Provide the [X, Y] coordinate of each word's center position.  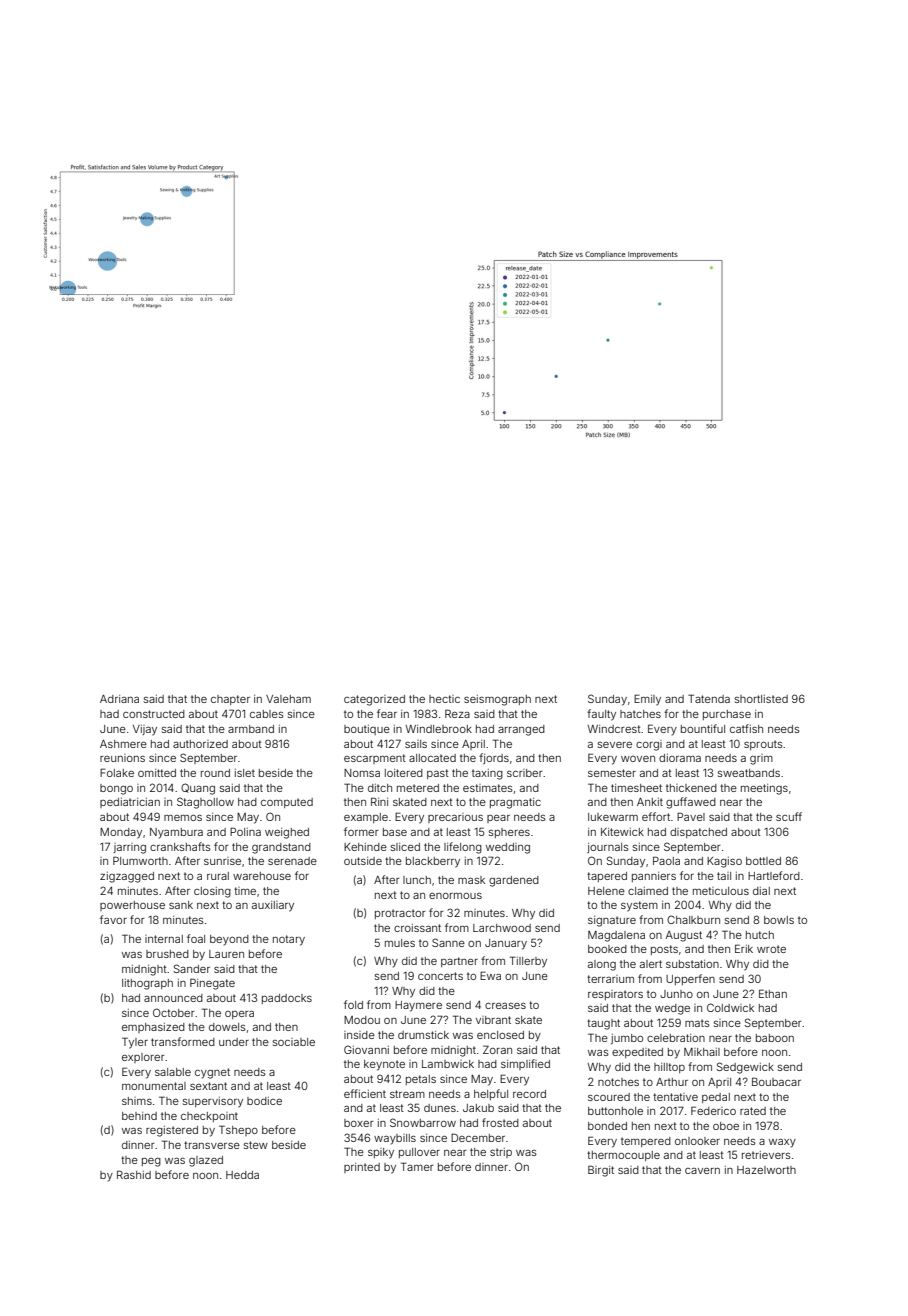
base [395, 832]
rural [218, 876]
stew [256, 1145]
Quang [198, 789]
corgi [649, 745]
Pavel [691, 816]
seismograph [497, 700]
